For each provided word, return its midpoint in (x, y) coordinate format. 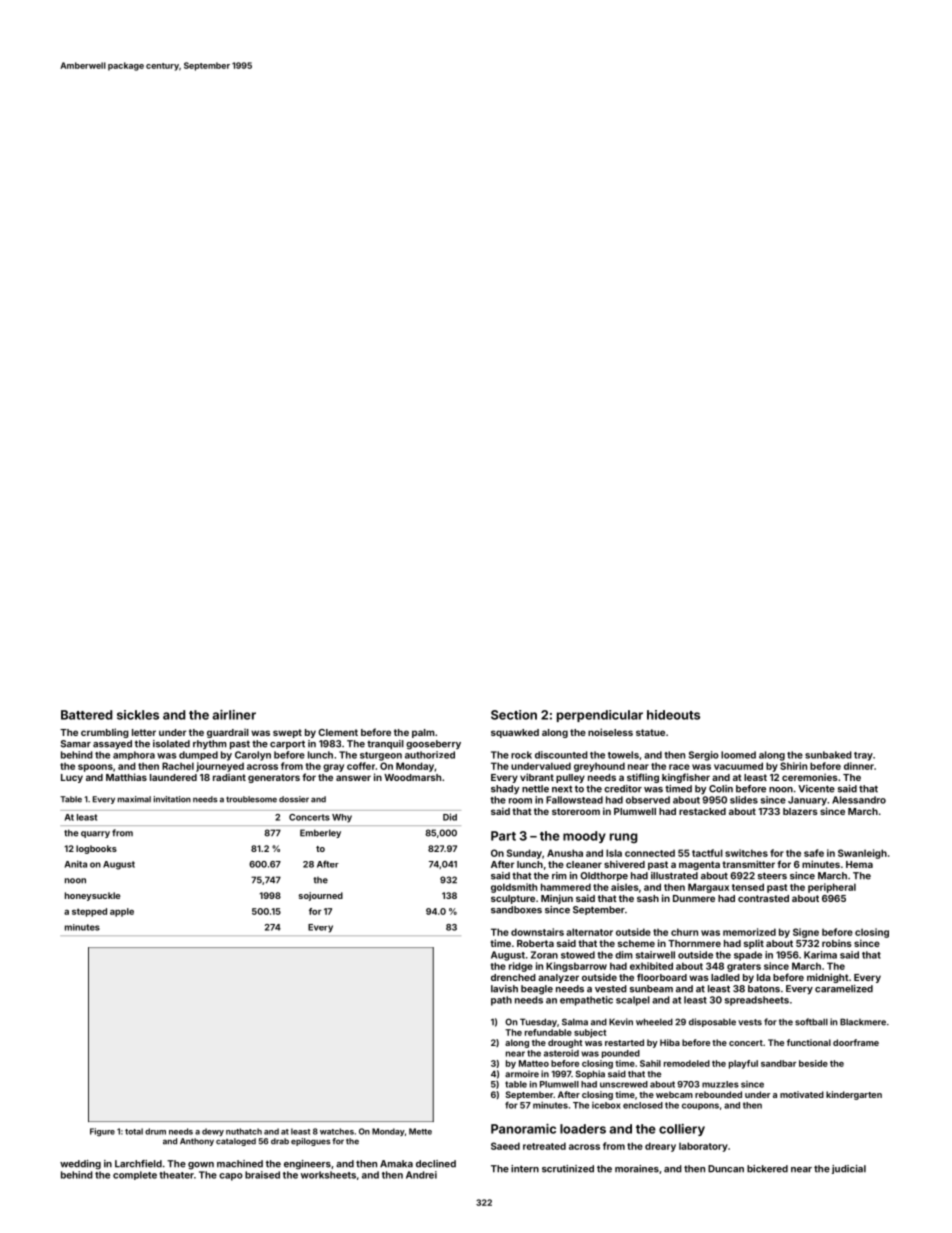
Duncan (726, 1169)
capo (231, 1177)
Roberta (535, 943)
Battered (86, 715)
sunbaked (828, 755)
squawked (515, 733)
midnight (828, 978)
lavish (504, 989)
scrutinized (568, 1169)
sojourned (320, 896)
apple (122, 912)
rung (624, 838)
